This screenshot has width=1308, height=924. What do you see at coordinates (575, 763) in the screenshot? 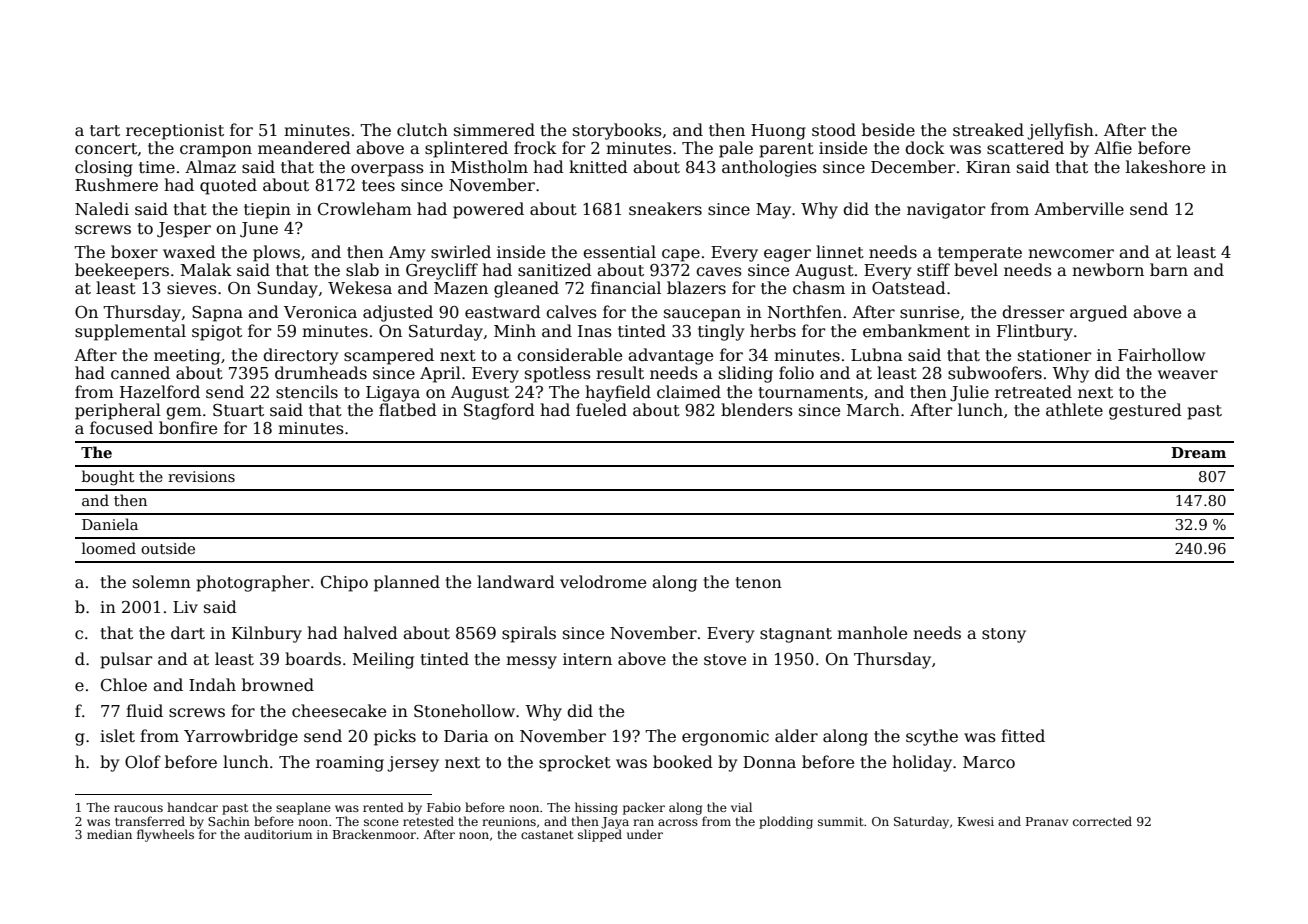
I see `sprocket` at bounding box center [575, 763].
